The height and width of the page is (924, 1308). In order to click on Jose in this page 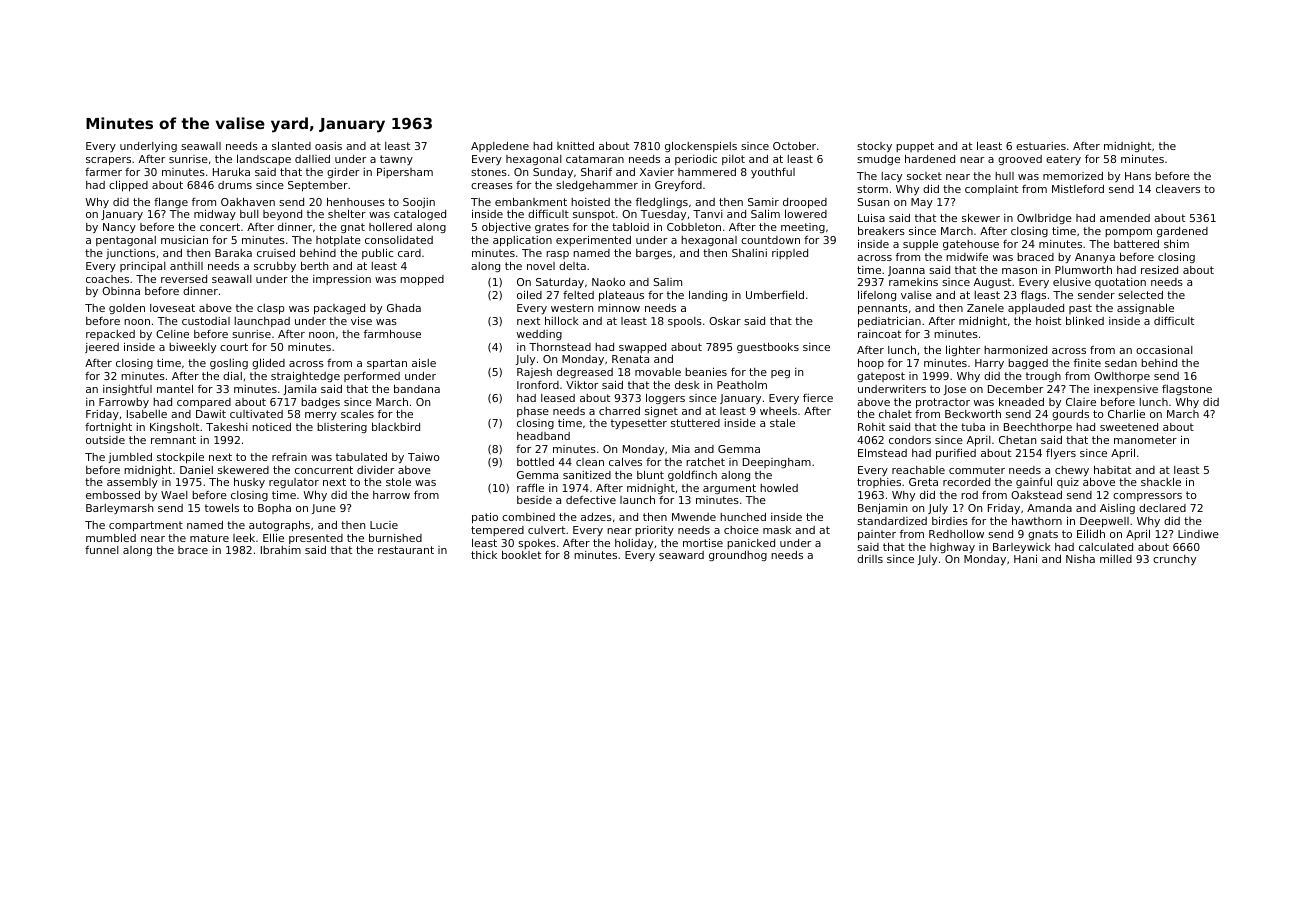, I will do `click(955, 390)`.
